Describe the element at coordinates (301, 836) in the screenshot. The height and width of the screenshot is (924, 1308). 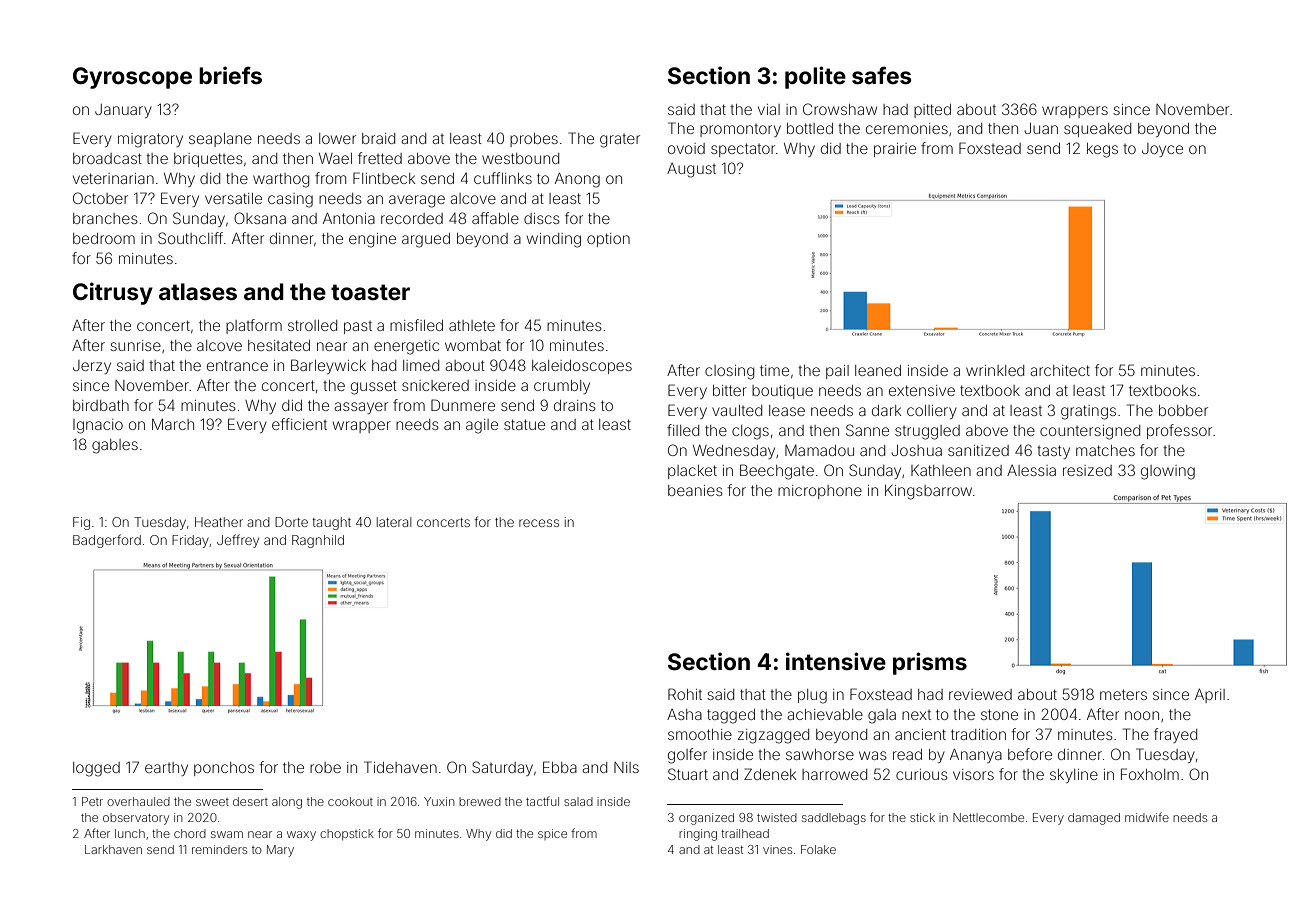
I see `waxy` at that location.
